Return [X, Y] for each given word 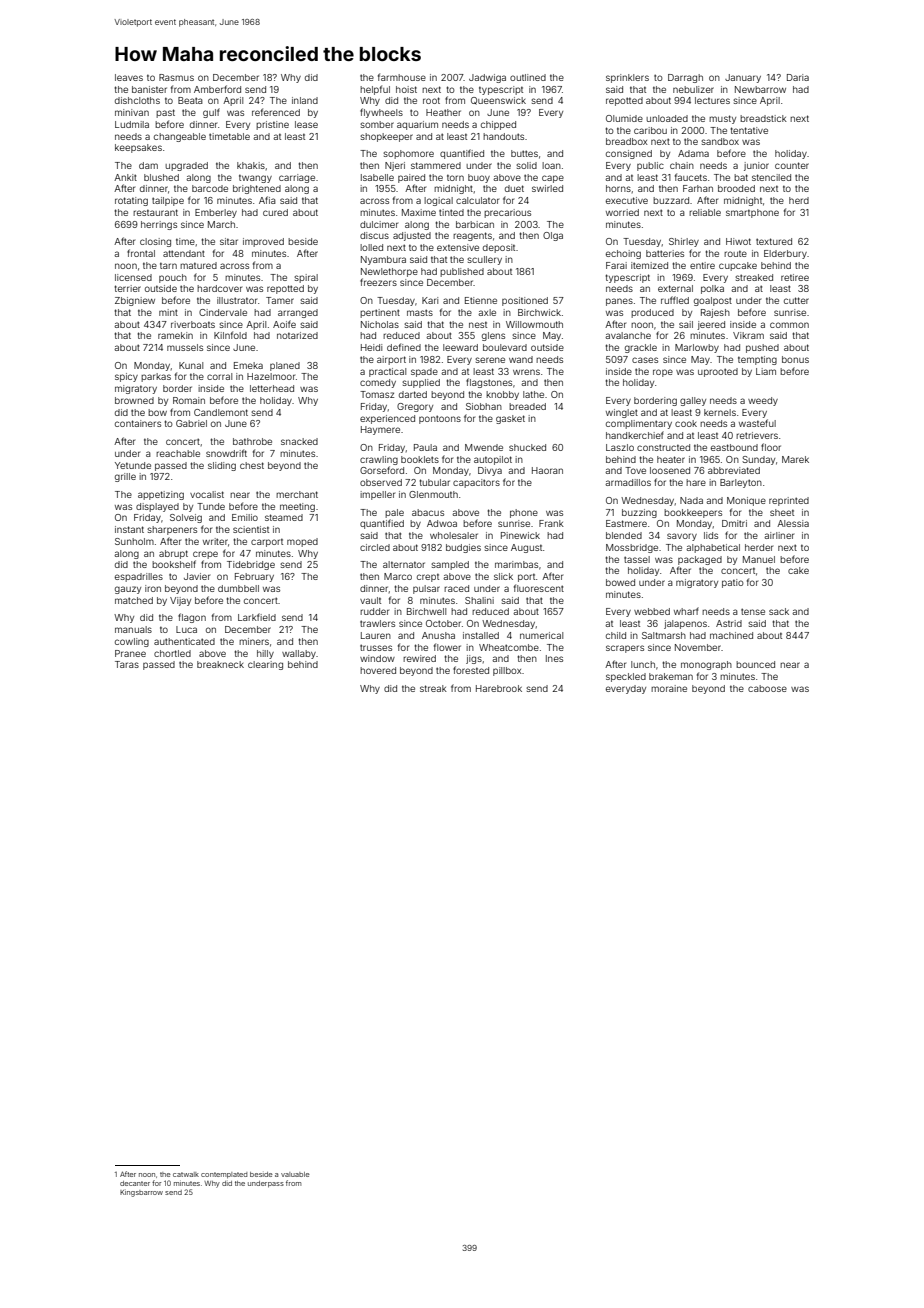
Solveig [186, 518]
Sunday [758, 460]
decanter [135, 1183]
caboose [767, 688]
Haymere [380, 430]
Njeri [395, 166]
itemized [649, 265]
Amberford [217, 89]
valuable [295, 1174]
